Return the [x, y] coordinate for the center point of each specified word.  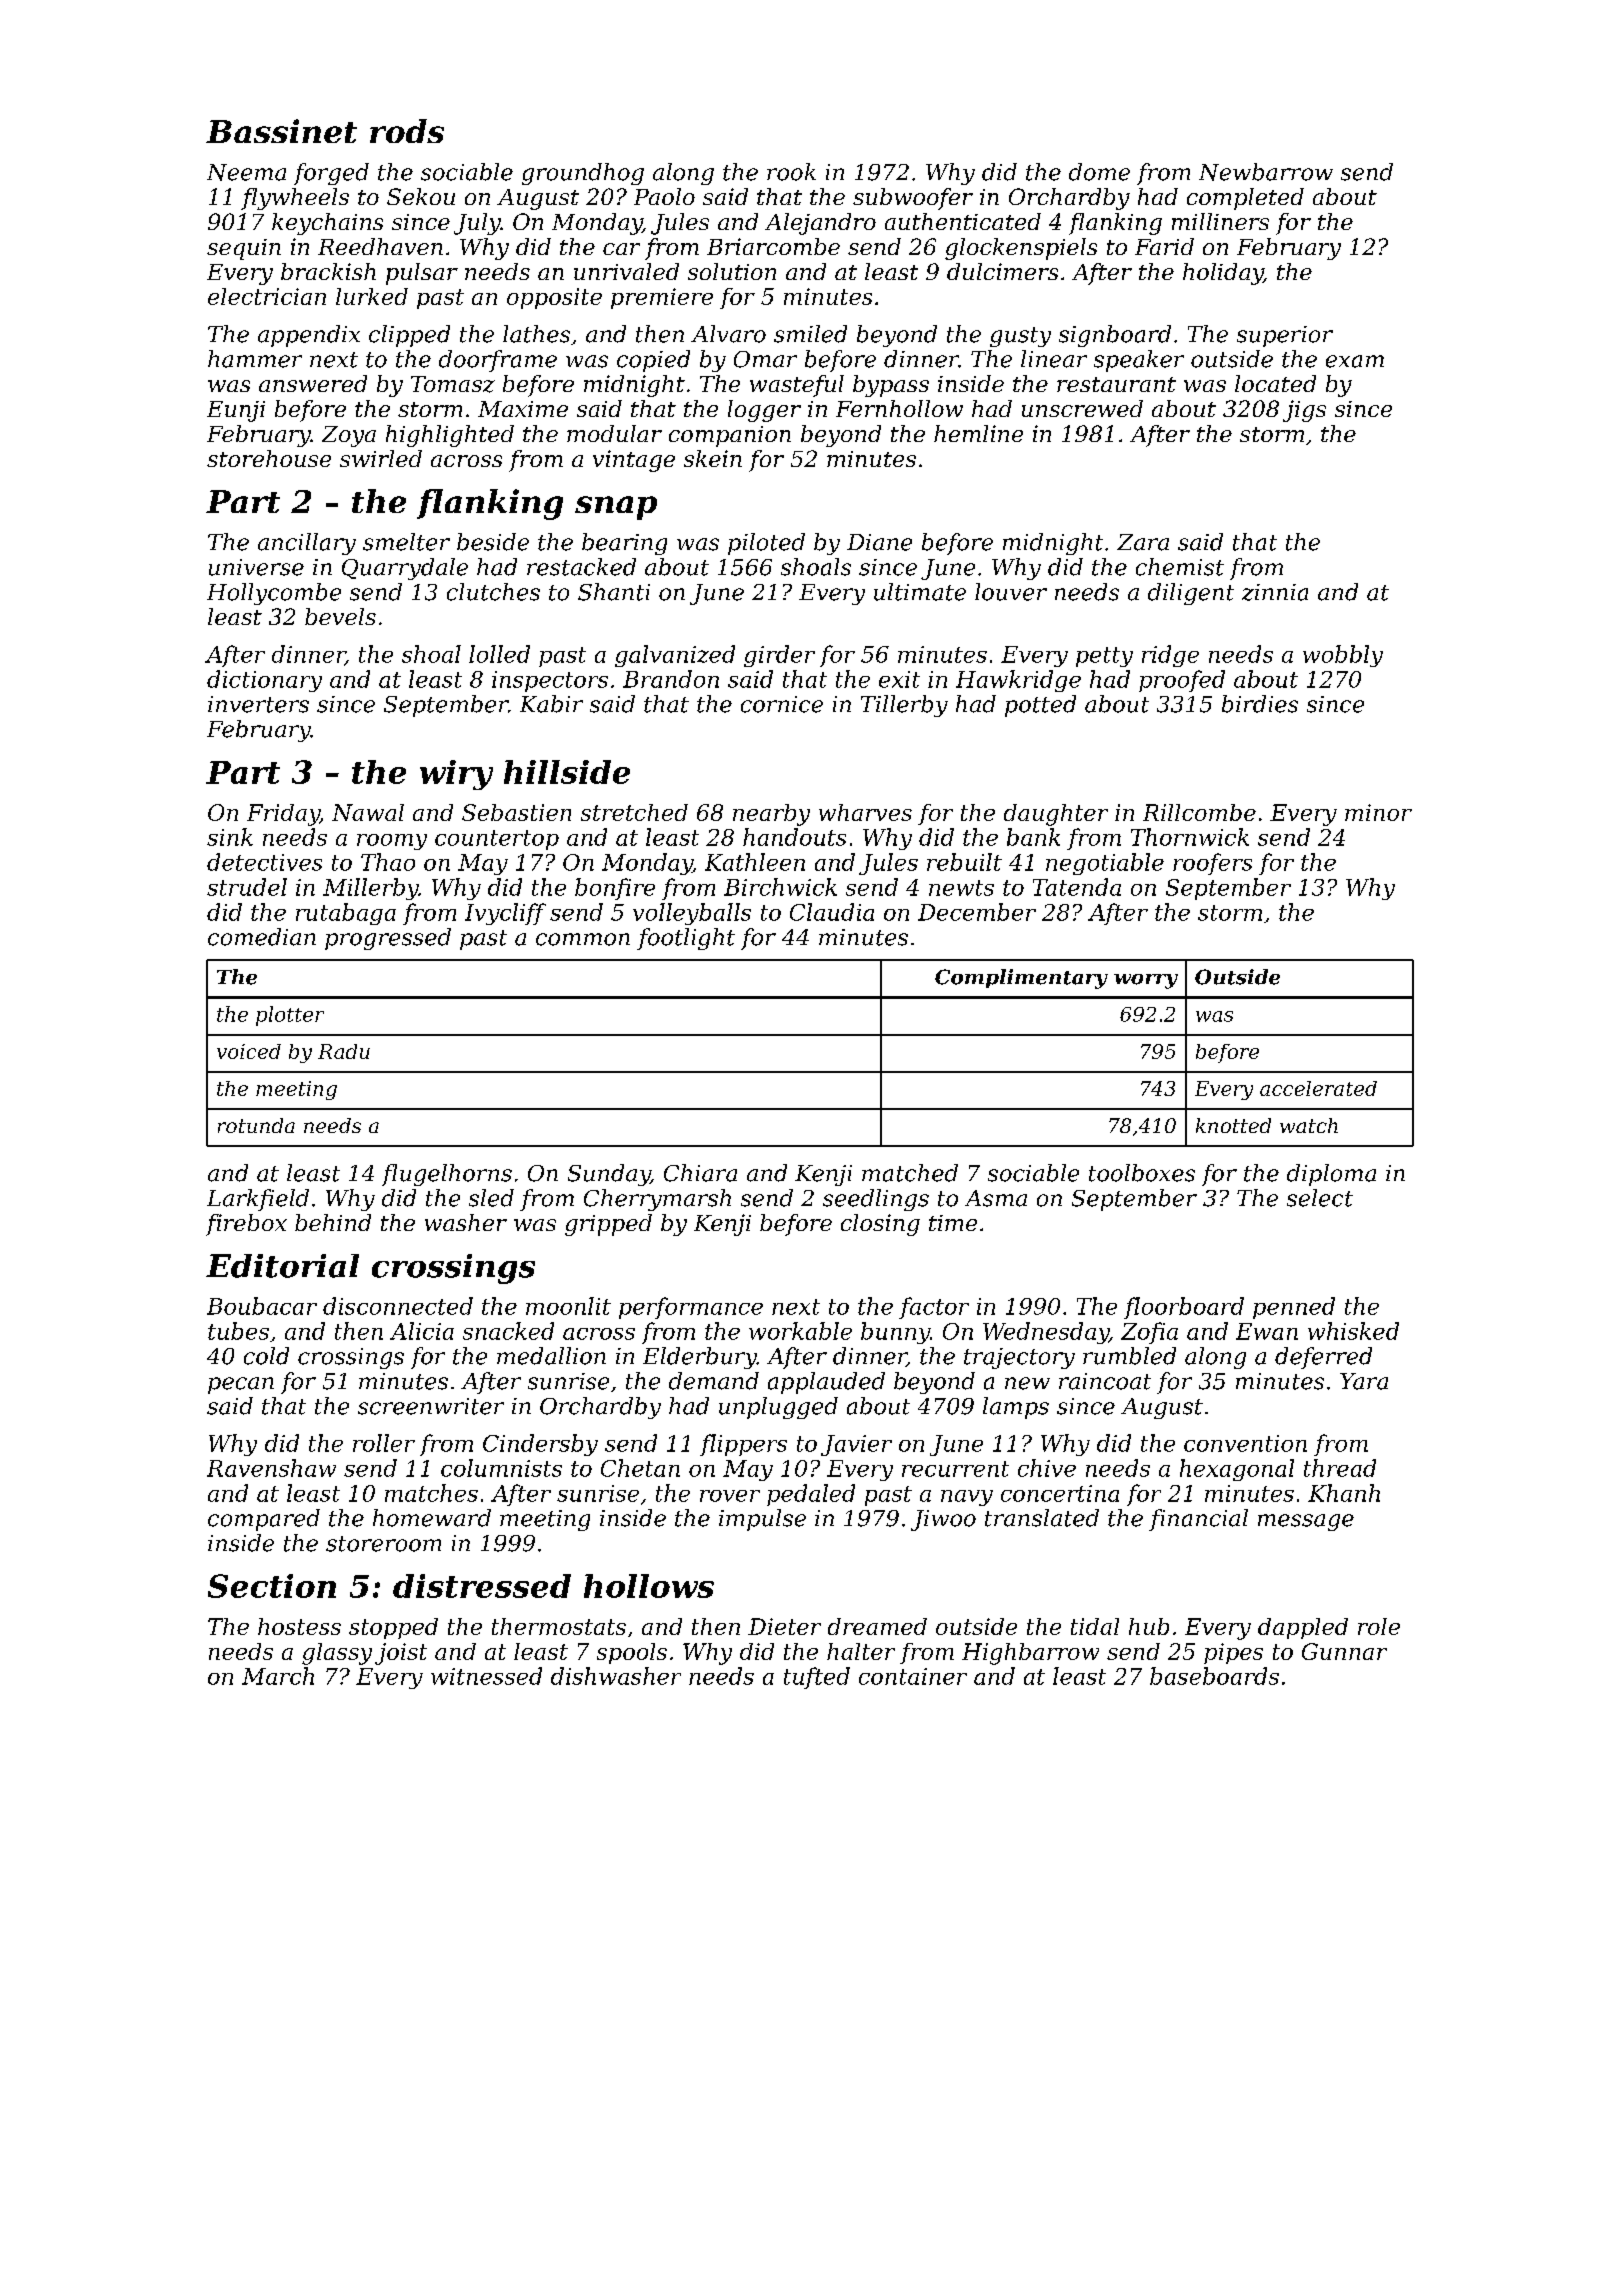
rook [791, 172]
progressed [388, 939]
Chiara [700, 1173]
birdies [1260, 704]
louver [1011, 592]
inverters [258, 704]
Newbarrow [1266, 172]
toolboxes [1142, 1173]
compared [264, 1520]
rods [407, 131]
